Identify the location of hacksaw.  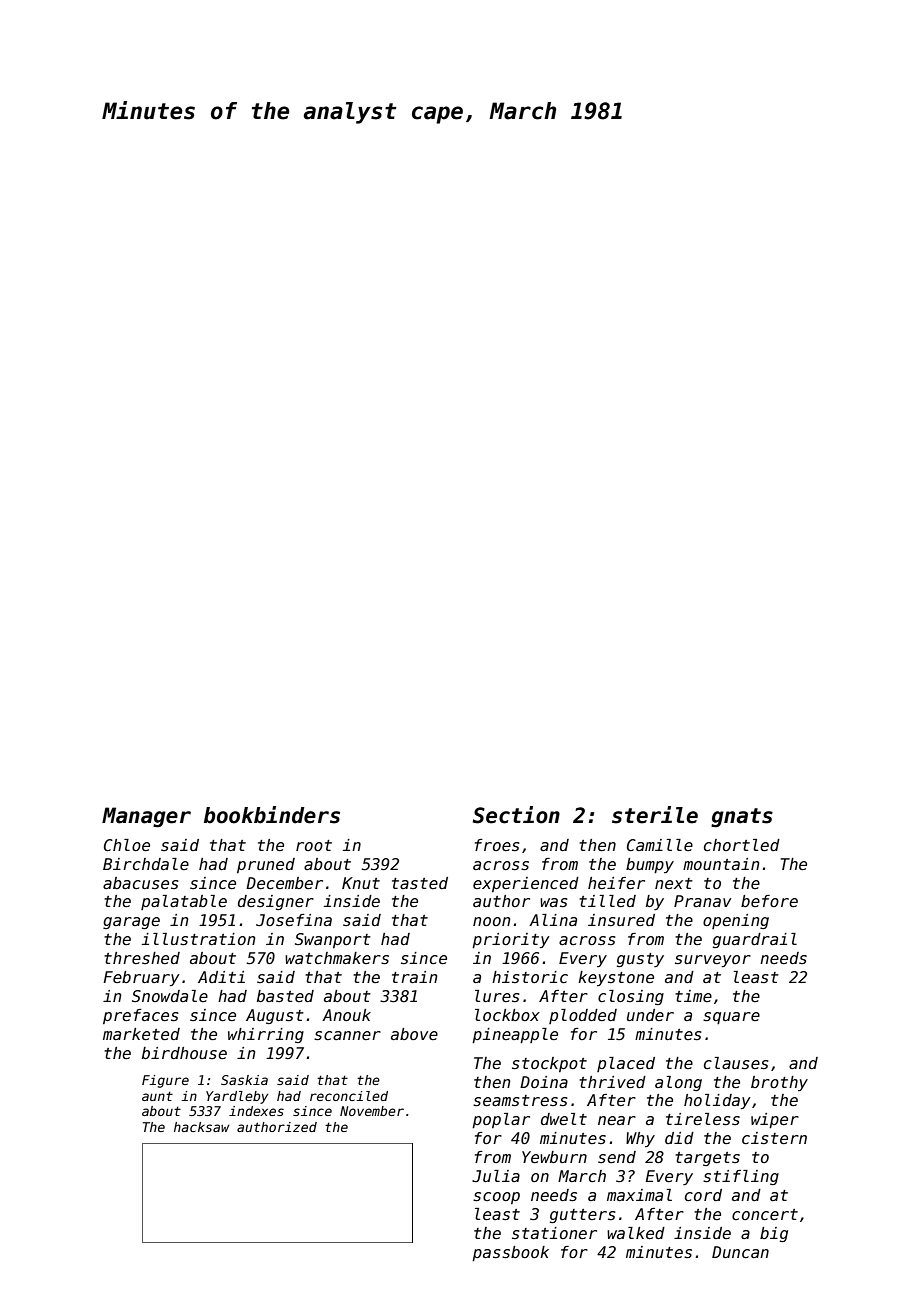
(202, 1127).
